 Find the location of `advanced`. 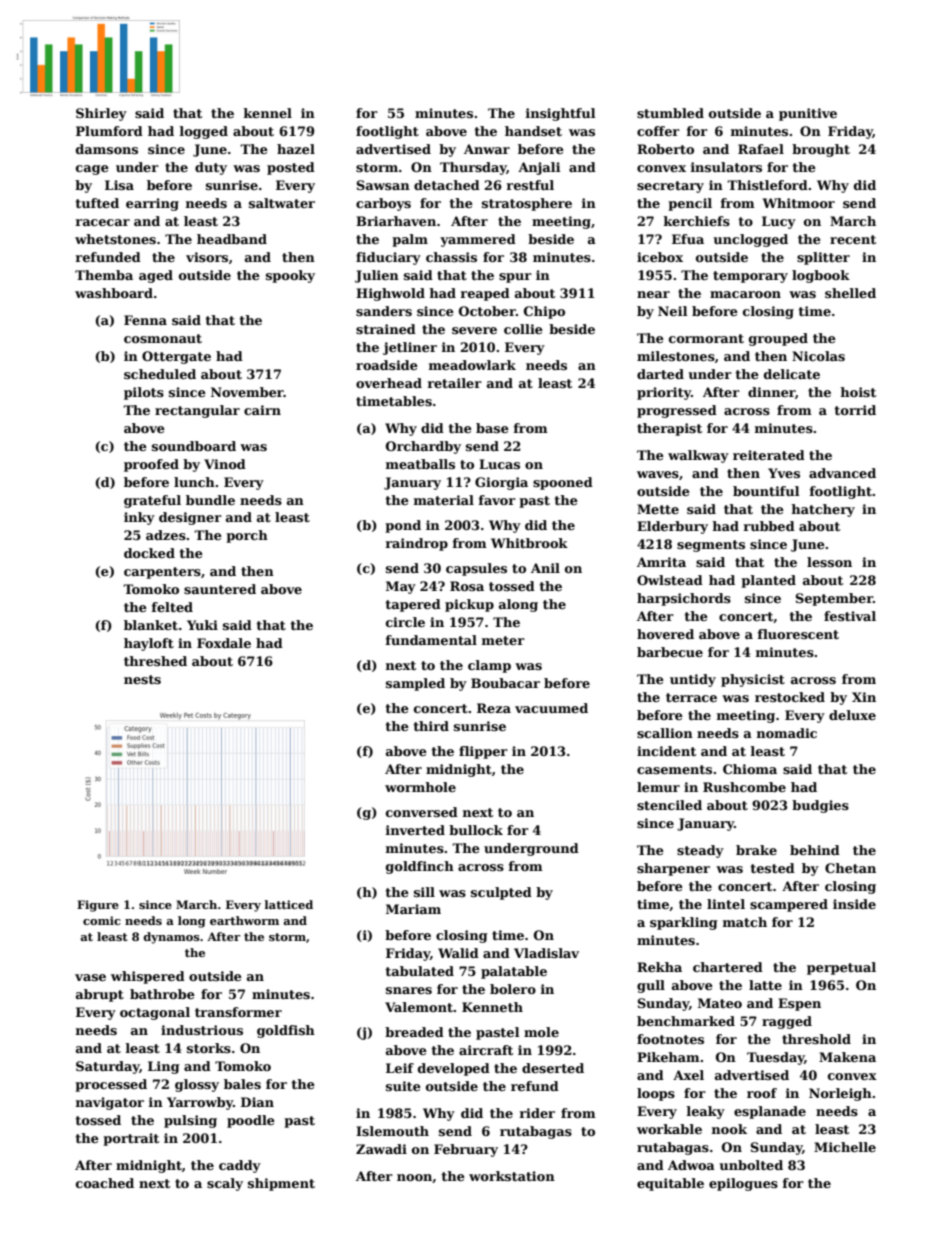

advanced is located at coordinates (842, 473).
